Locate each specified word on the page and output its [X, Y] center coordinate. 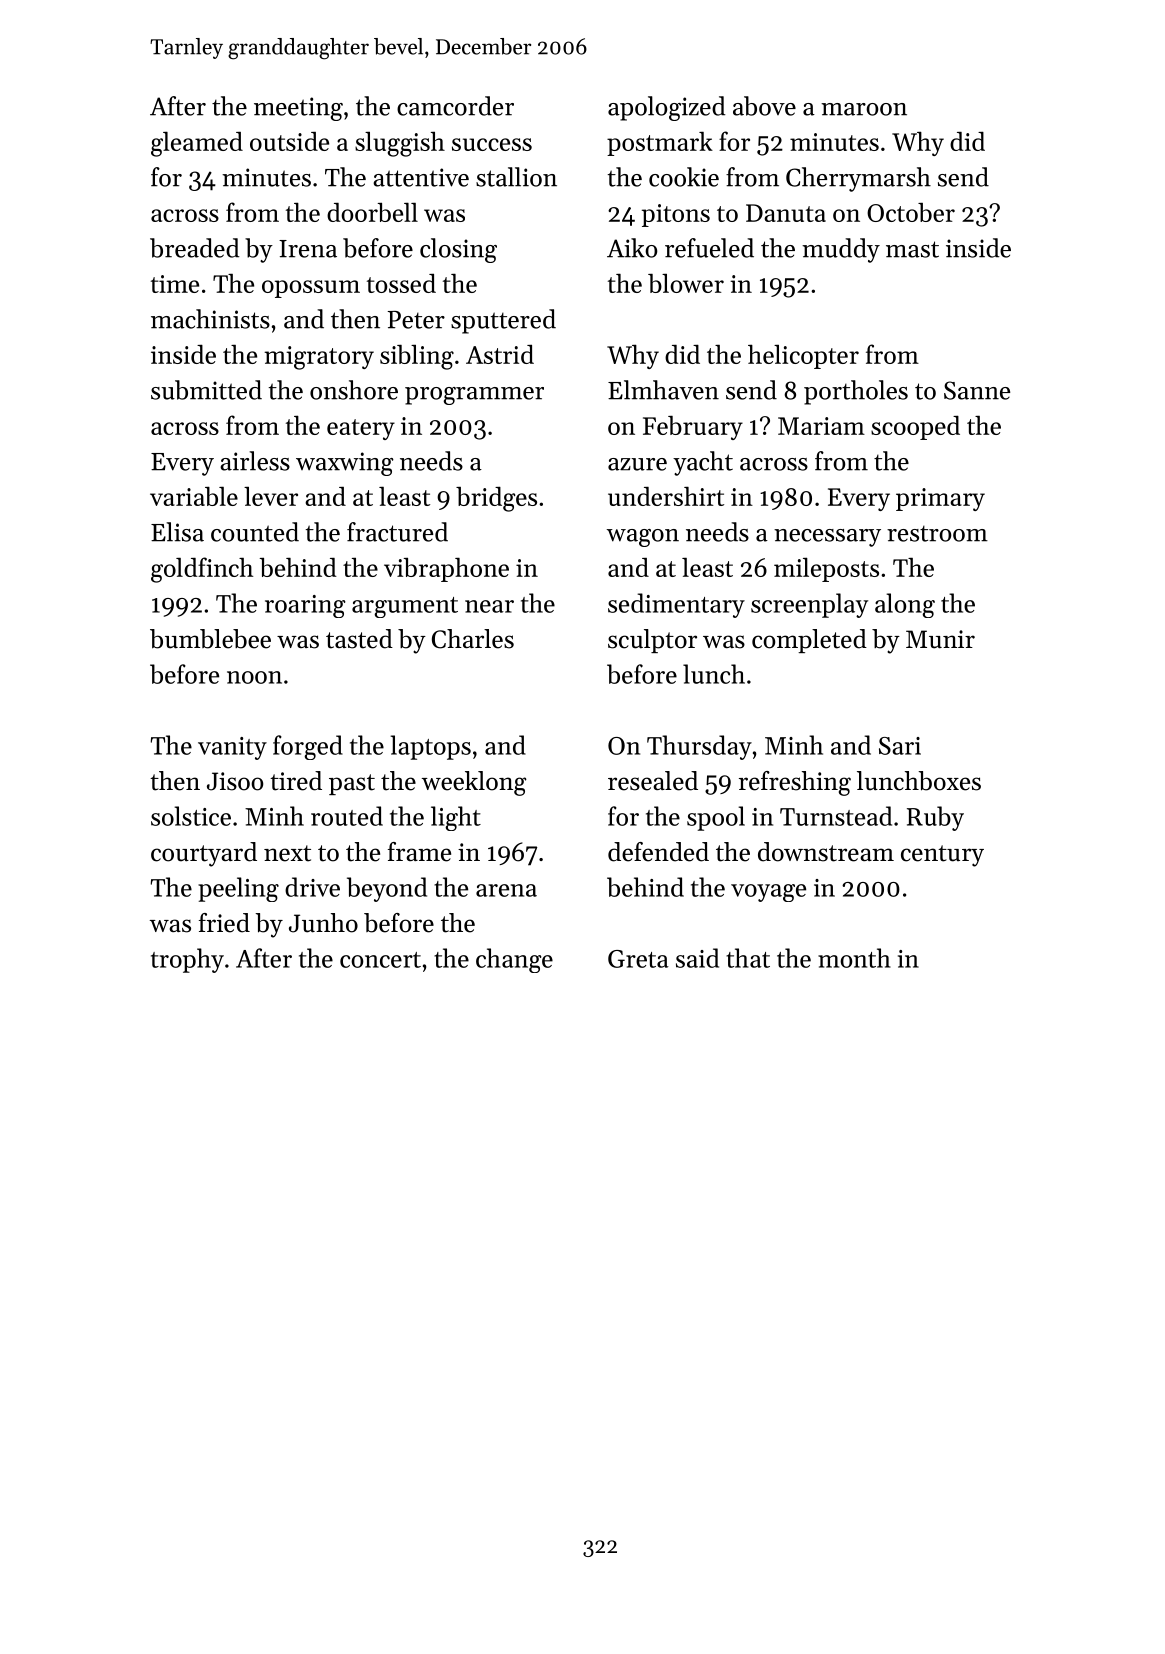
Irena [308, 249]
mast [912, 249]
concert [380, 960]
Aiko [632, 248]
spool [716, 818]
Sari [900, 746]
